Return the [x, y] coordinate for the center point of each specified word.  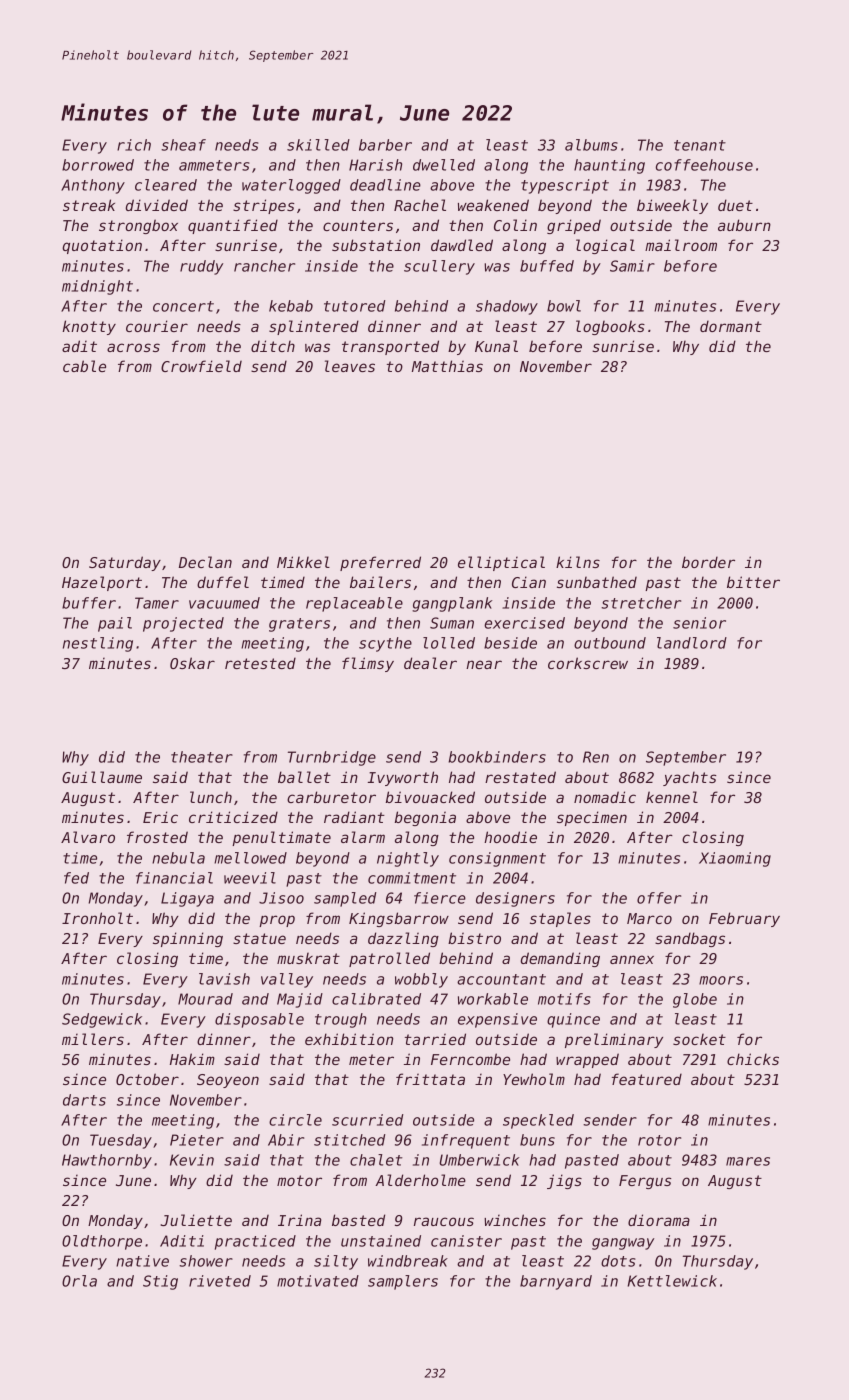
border [708, 562]
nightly [408, 859]
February [744, 919]
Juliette [196, 1220]
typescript [565, 186]
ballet [304, 777]
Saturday [125, 563]
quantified [233, 226]
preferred [380, 563]
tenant [700, 145]
